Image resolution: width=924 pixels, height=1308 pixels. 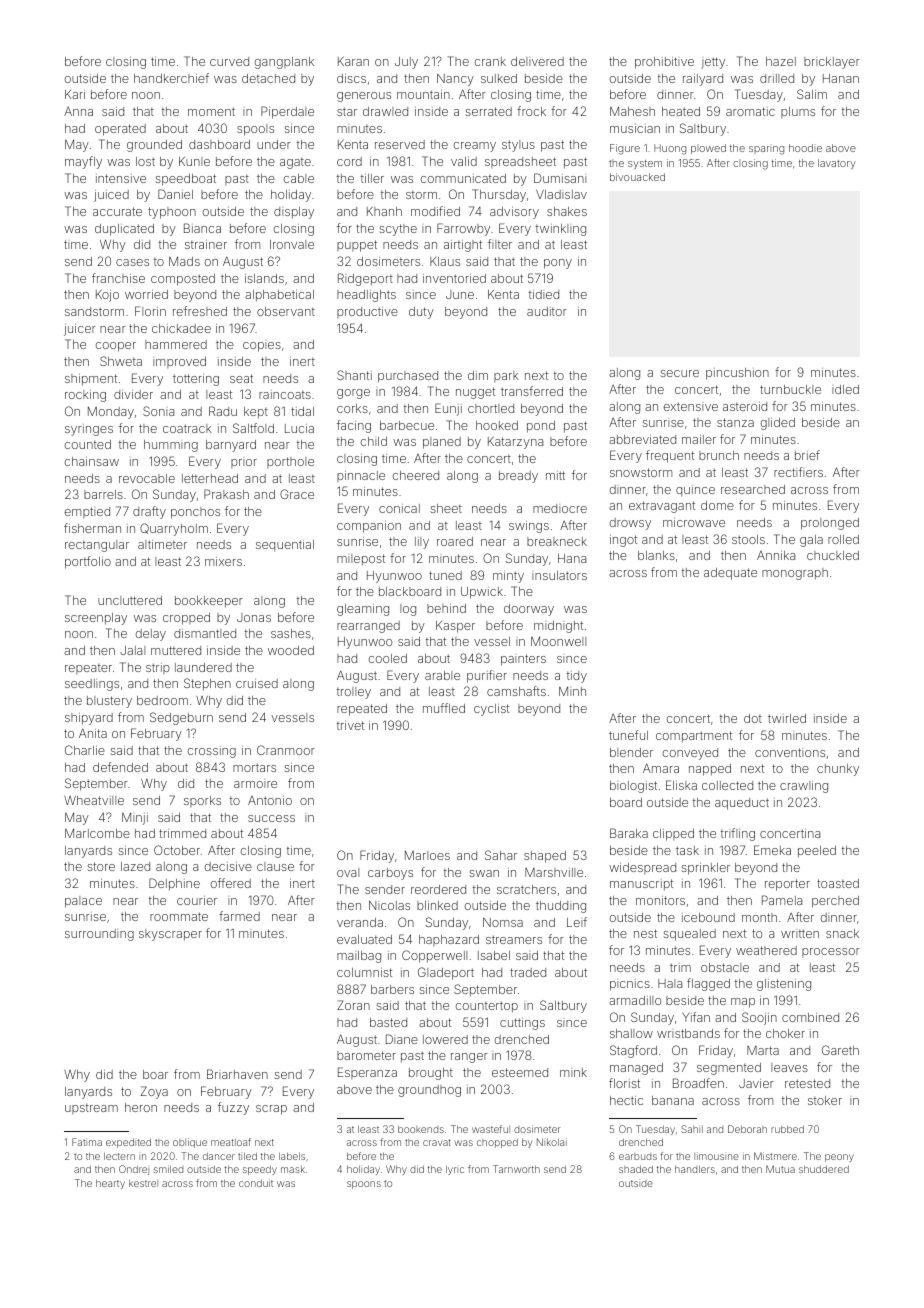 I want to click on rolled, so click(x=843, y=539).
